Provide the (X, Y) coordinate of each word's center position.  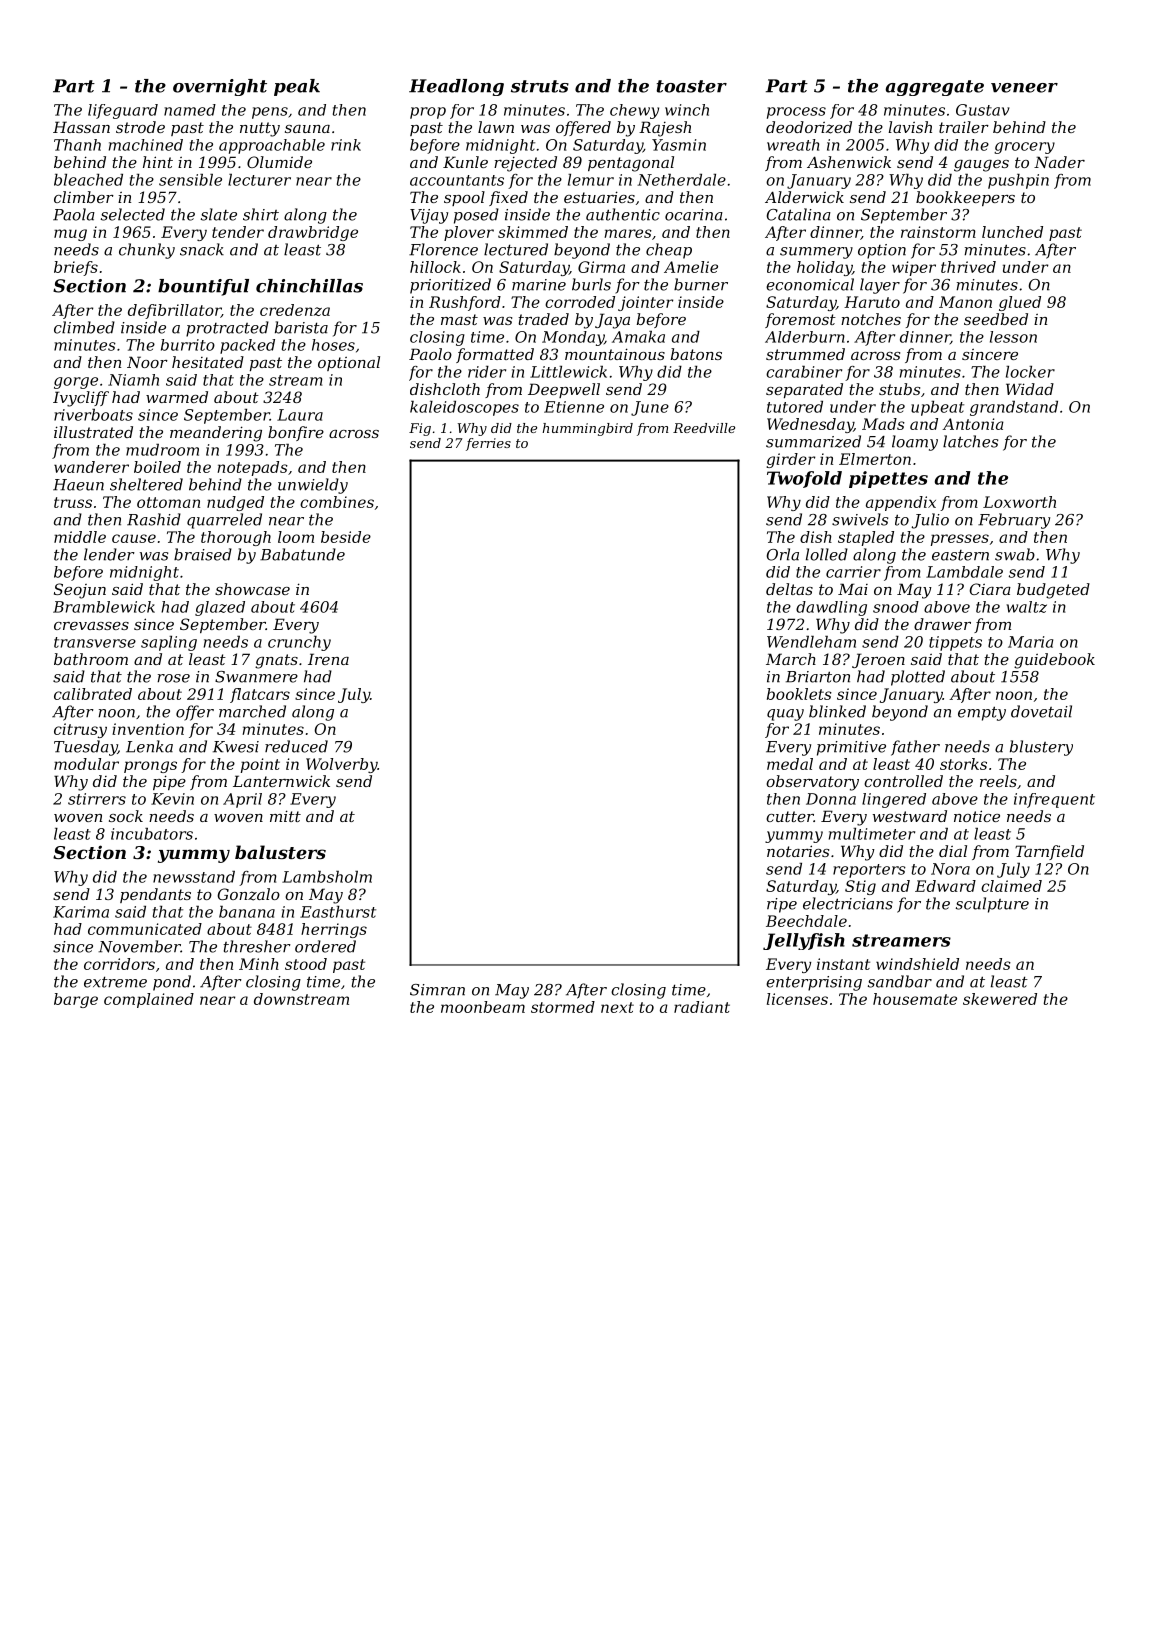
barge (76, 1000)
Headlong (456, 87)
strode (140, 127)
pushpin (1018, 181)
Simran (437, 990)
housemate (915, 999)
